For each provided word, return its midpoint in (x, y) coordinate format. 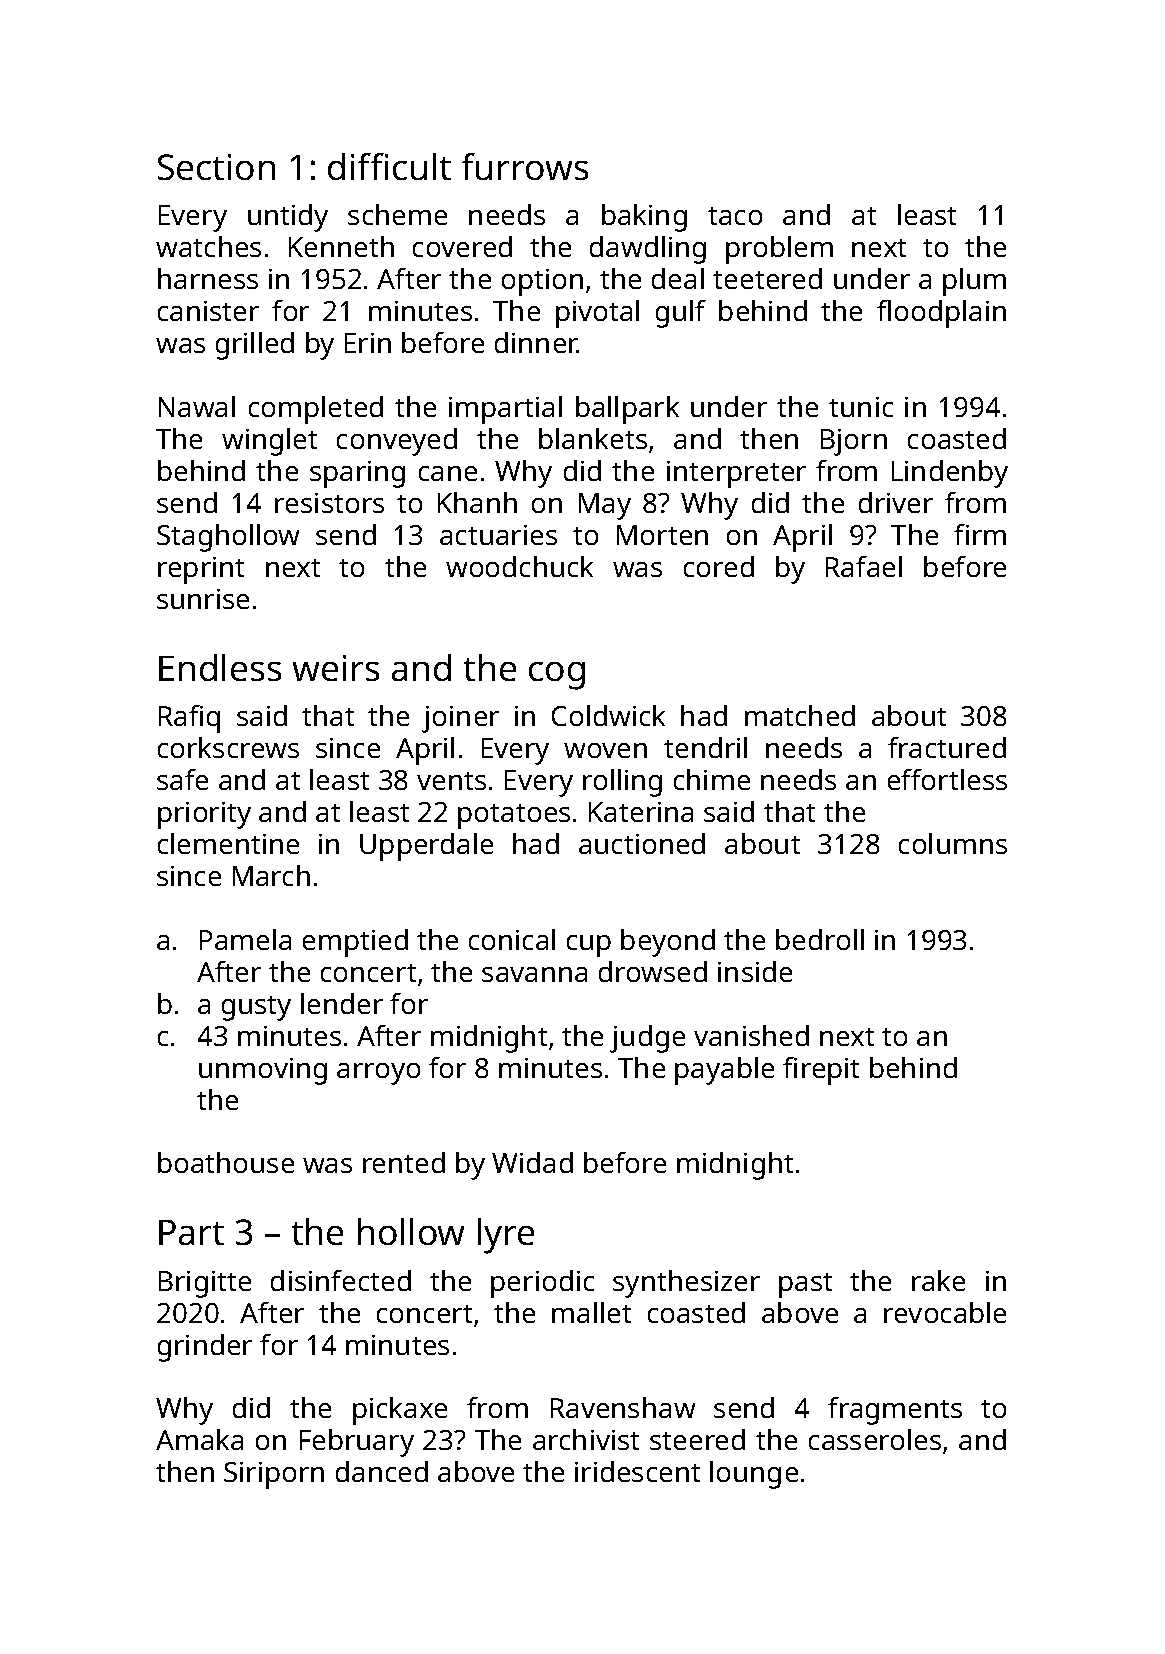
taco (735, 216)
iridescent (637, 1471)
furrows (525, 166)
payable (724, 1071)
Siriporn (274, 1475)
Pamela (245, 939)
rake (938, 1280)
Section (216, 167)
